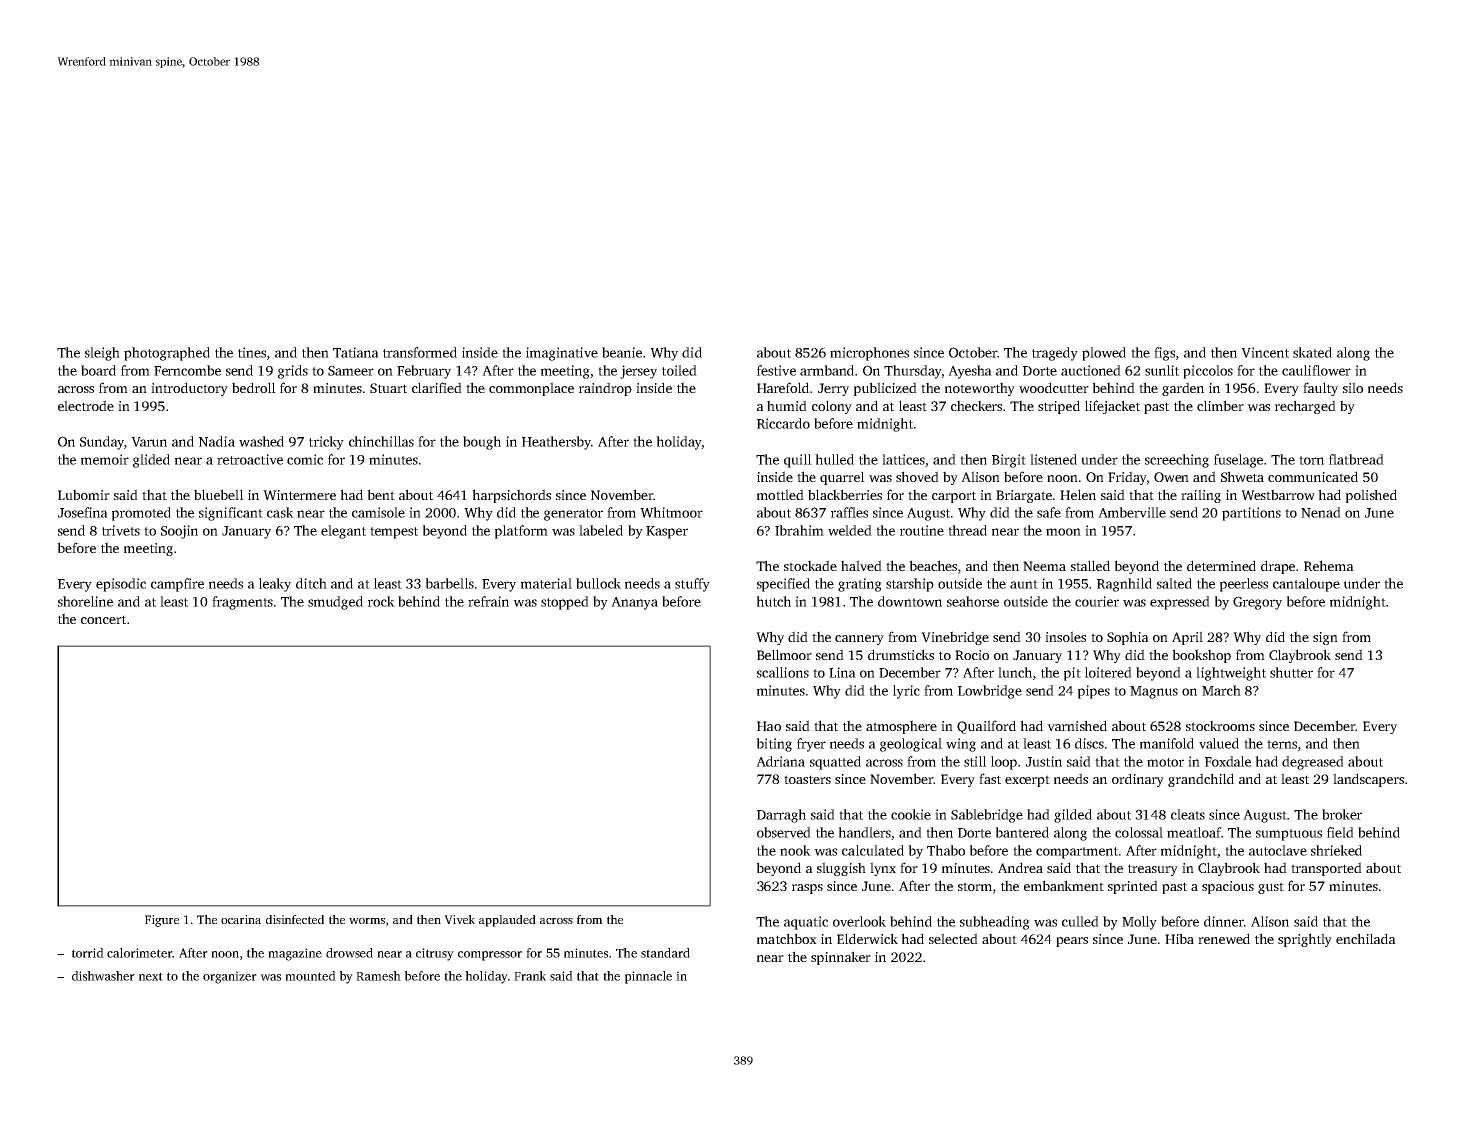 This screenshot has height=1133, width=1467. Describe the element at coordinates (562, 354) in the screenshot. I see `imaginative` at that location.
